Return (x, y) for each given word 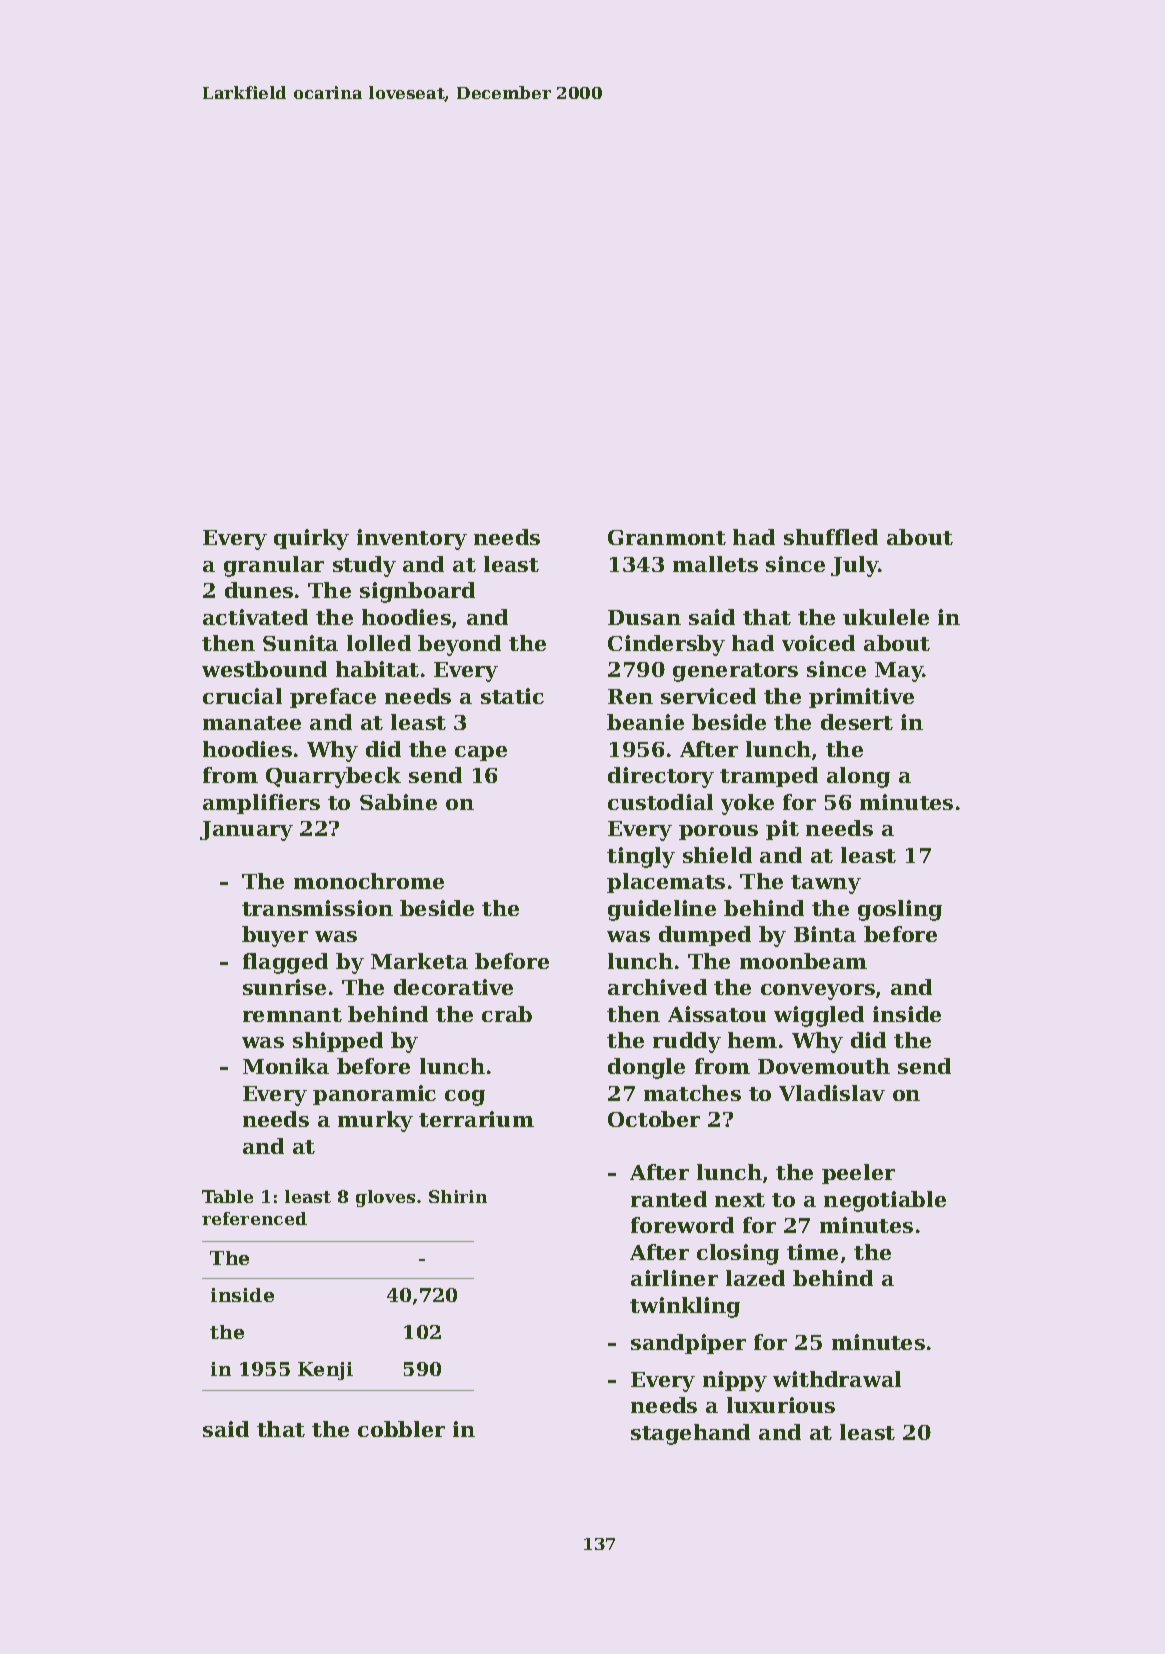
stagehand (690, 1434)
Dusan (644, 617)
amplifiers (261, 804)
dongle (646, 1068)
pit (782, 830)
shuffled (831, 537)
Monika (286, 1066)
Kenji (325, 1371)
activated (255, 617)
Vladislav (832, 1093)
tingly (641, 857)
